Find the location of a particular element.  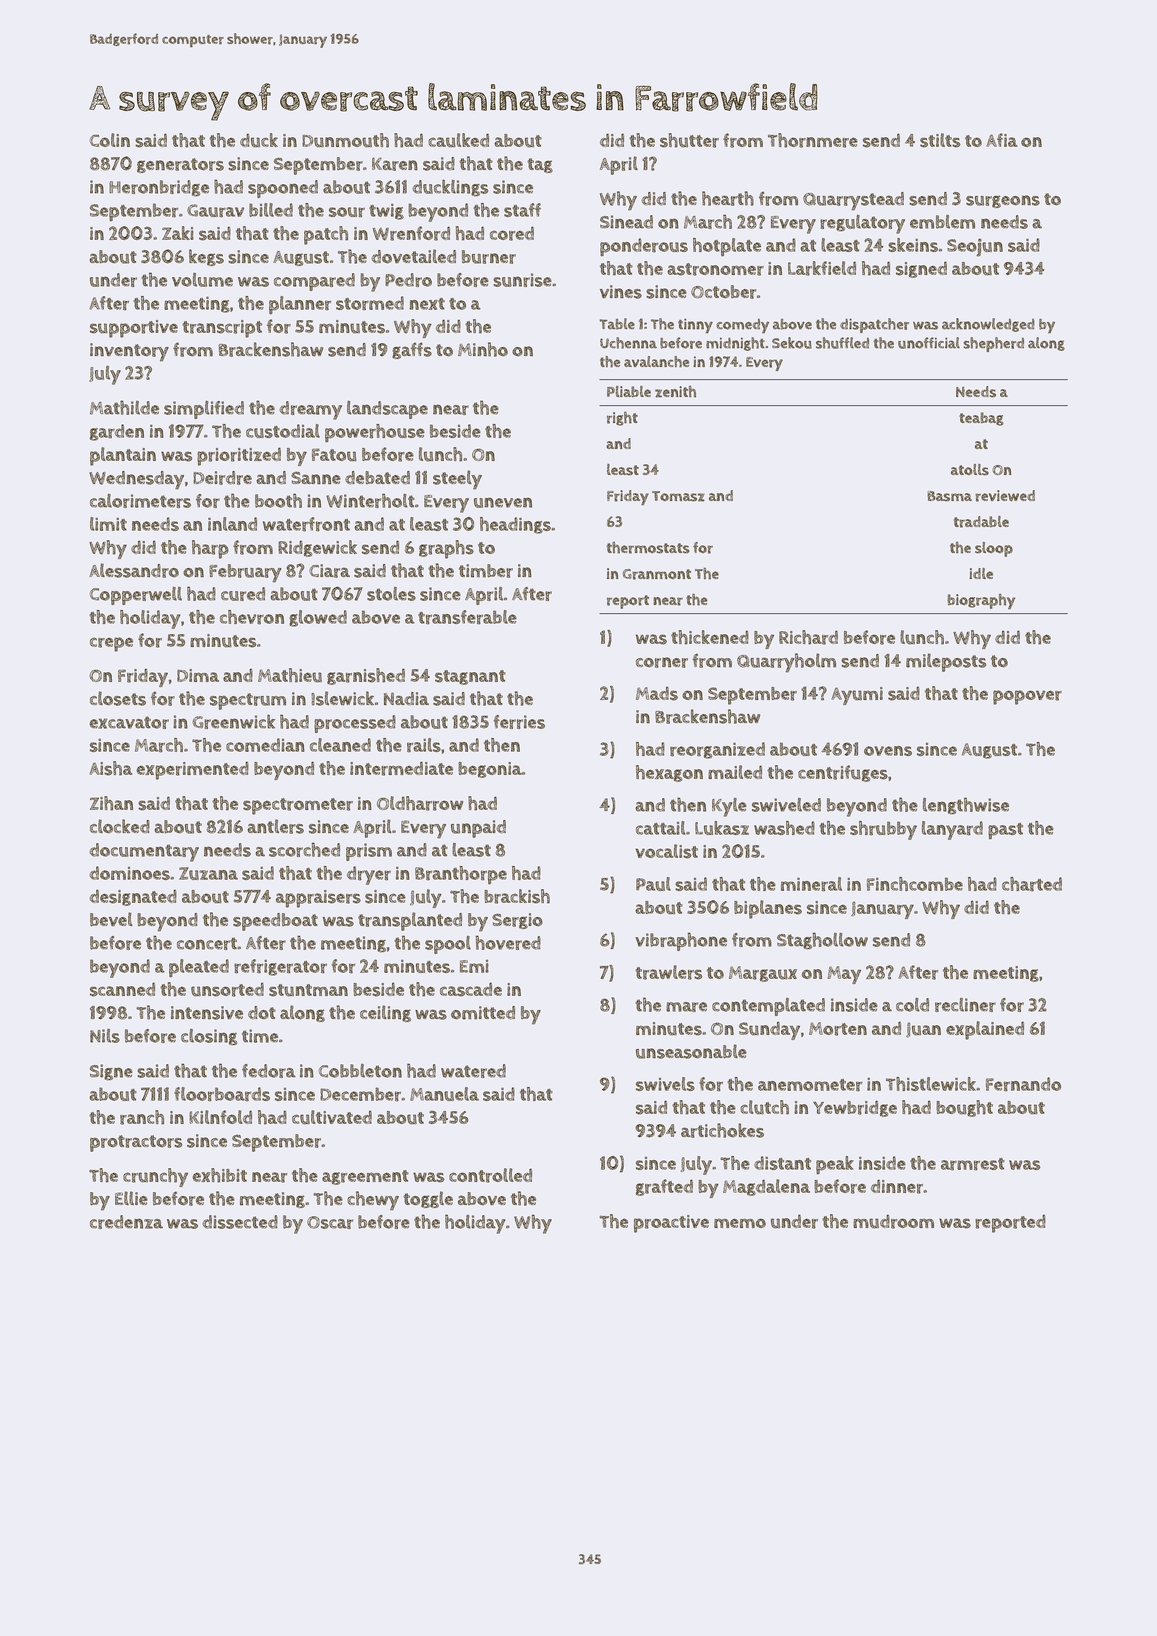

credenza is located at coordinates (126, 1222).
